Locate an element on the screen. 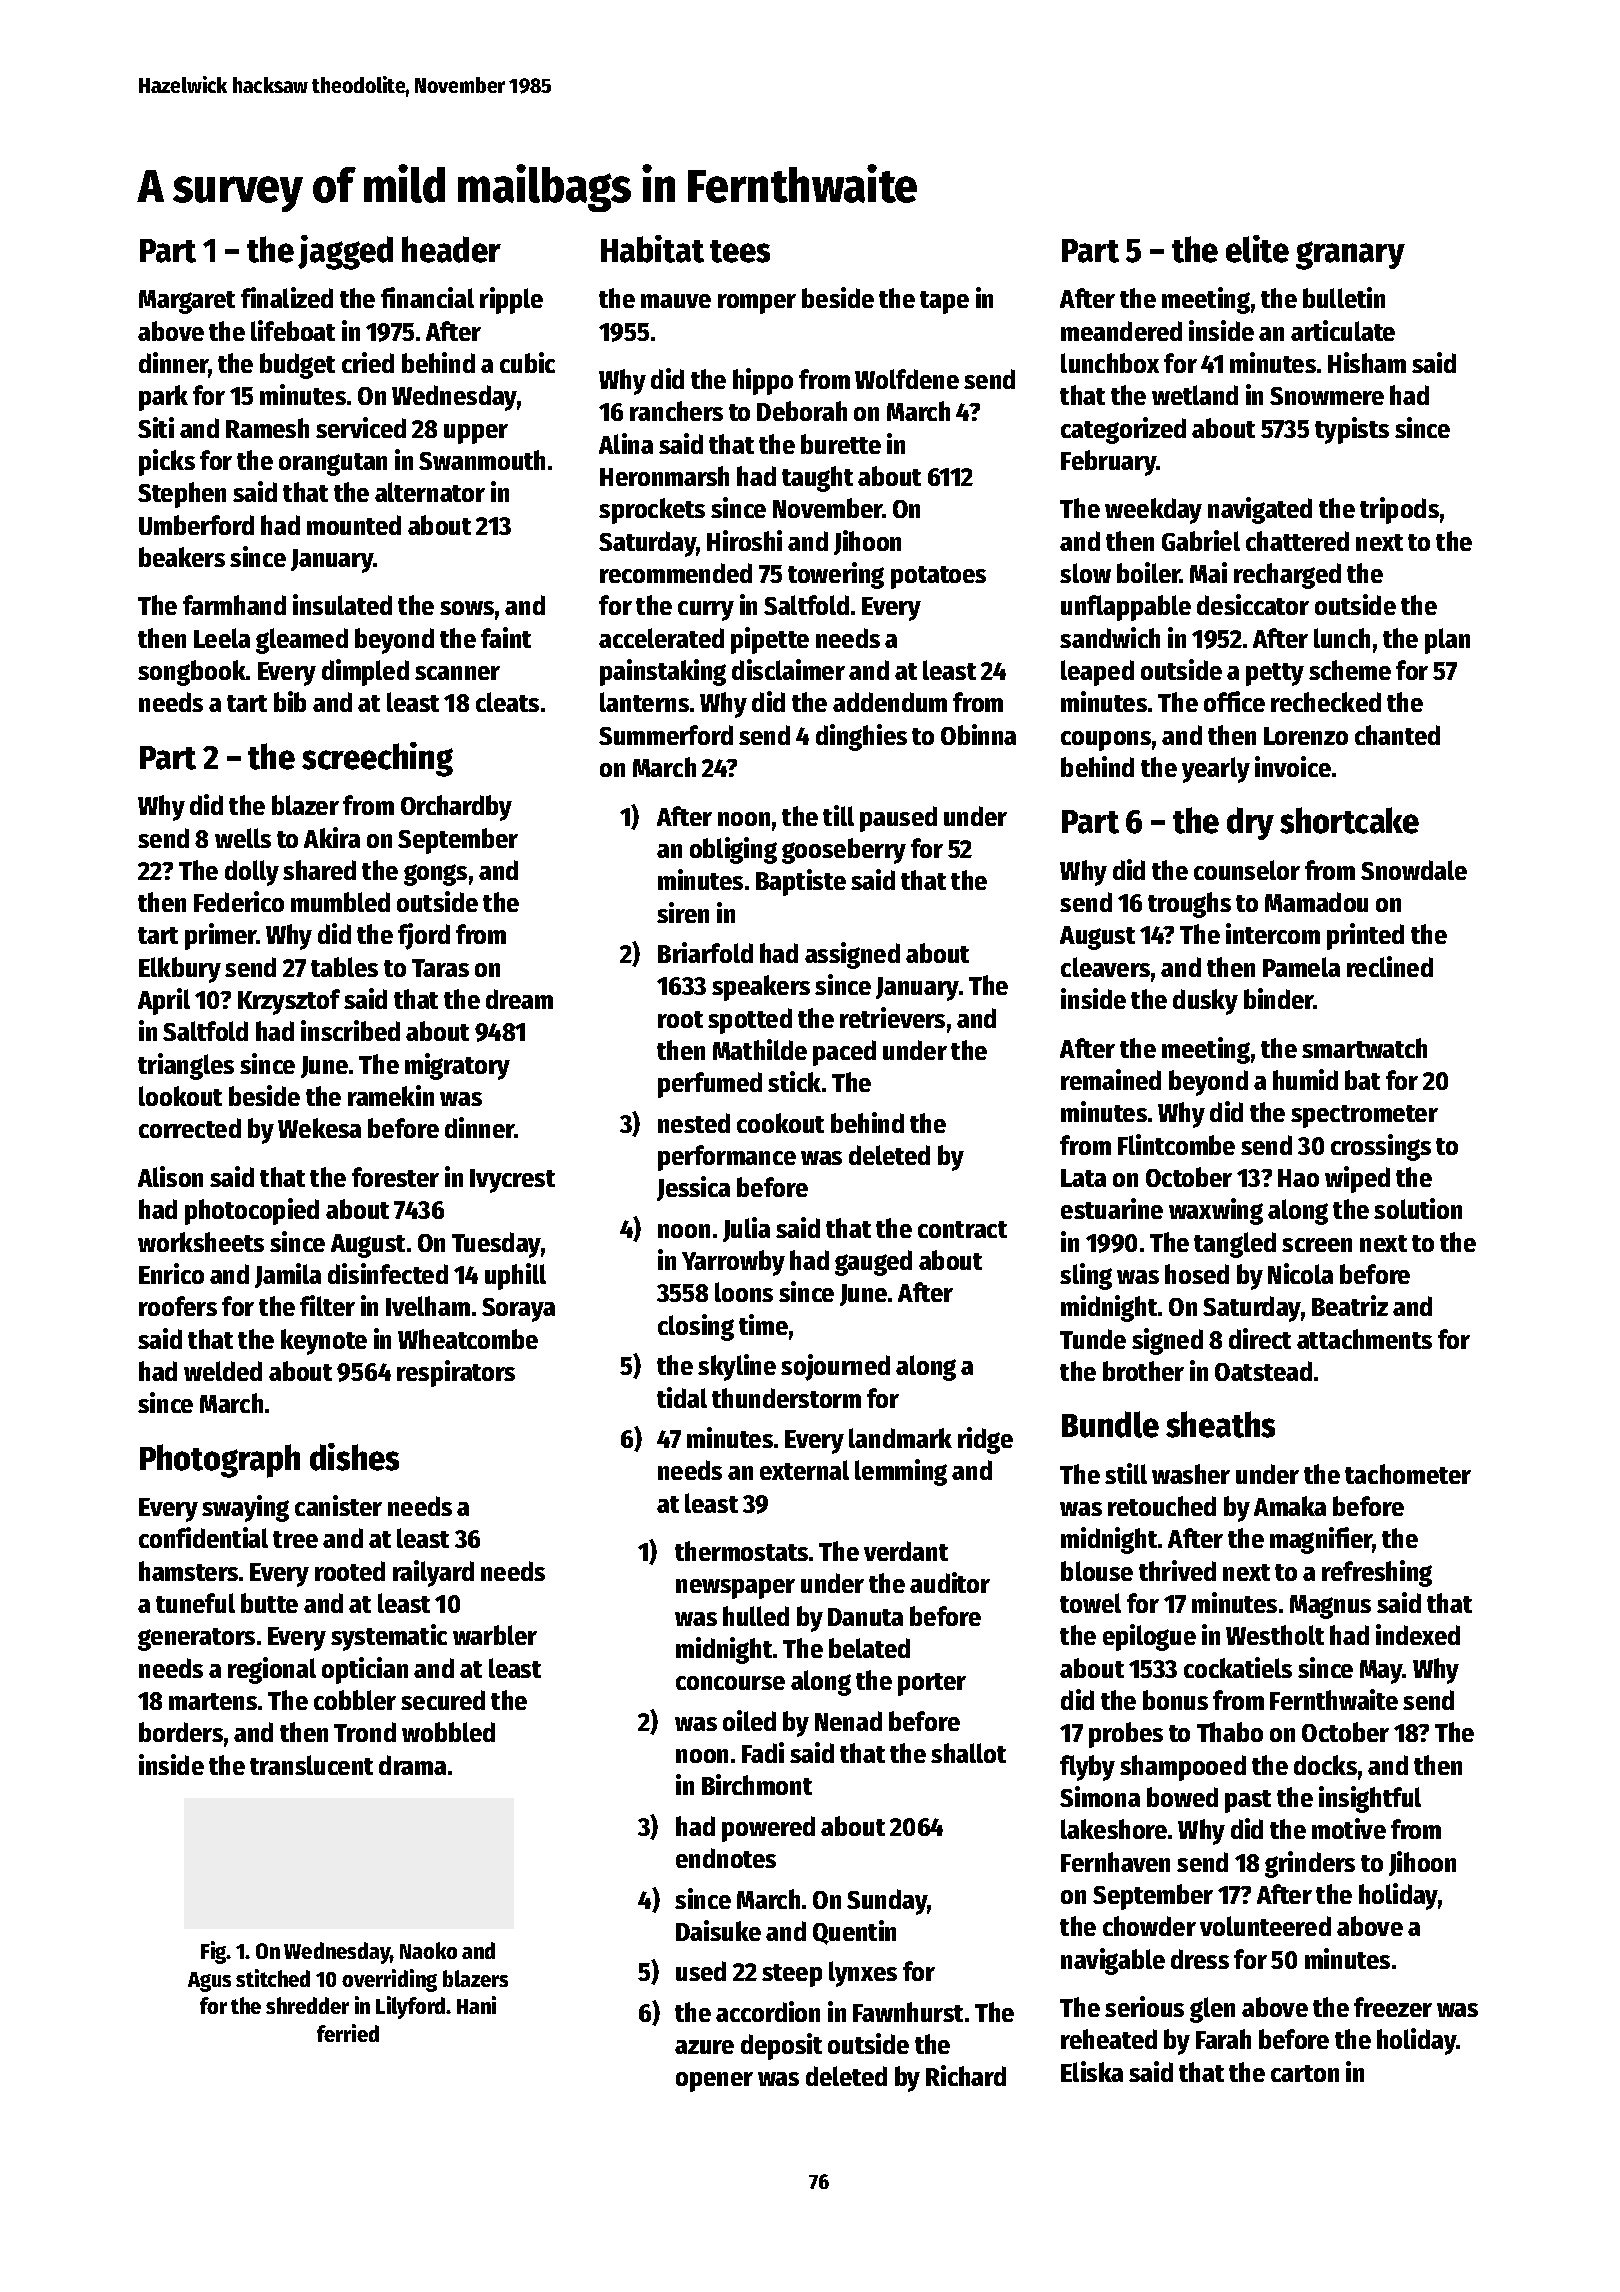 The image size is (1620, 2292). meandered is located at coordinates (1121, 331).
